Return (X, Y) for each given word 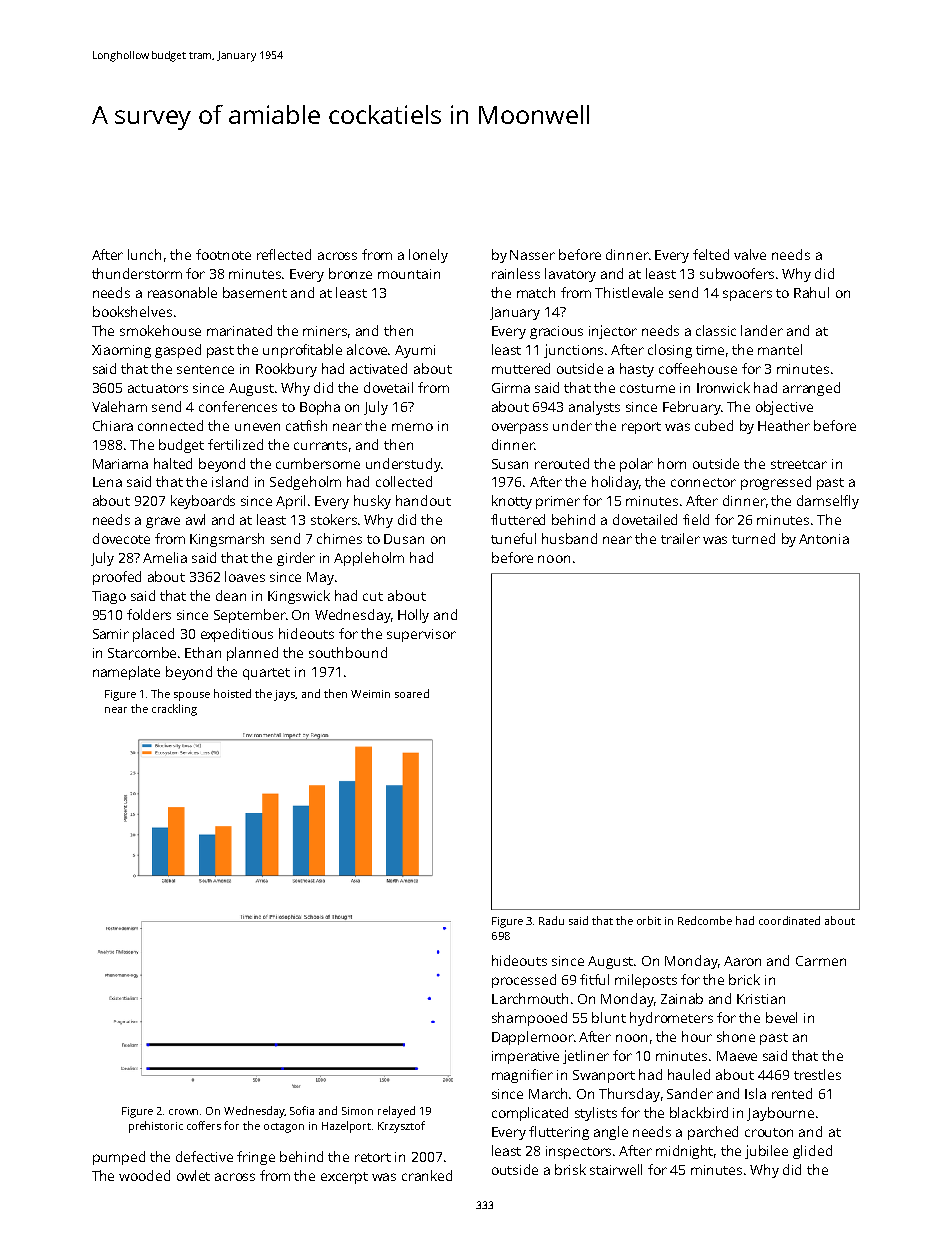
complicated (530, 1114)
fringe (256, 1158)
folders (149, 614)
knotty (512, 502)
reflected (284, 254)
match (536, 292)
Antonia (824, 539)
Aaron (742, 961)
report (641, 428)
